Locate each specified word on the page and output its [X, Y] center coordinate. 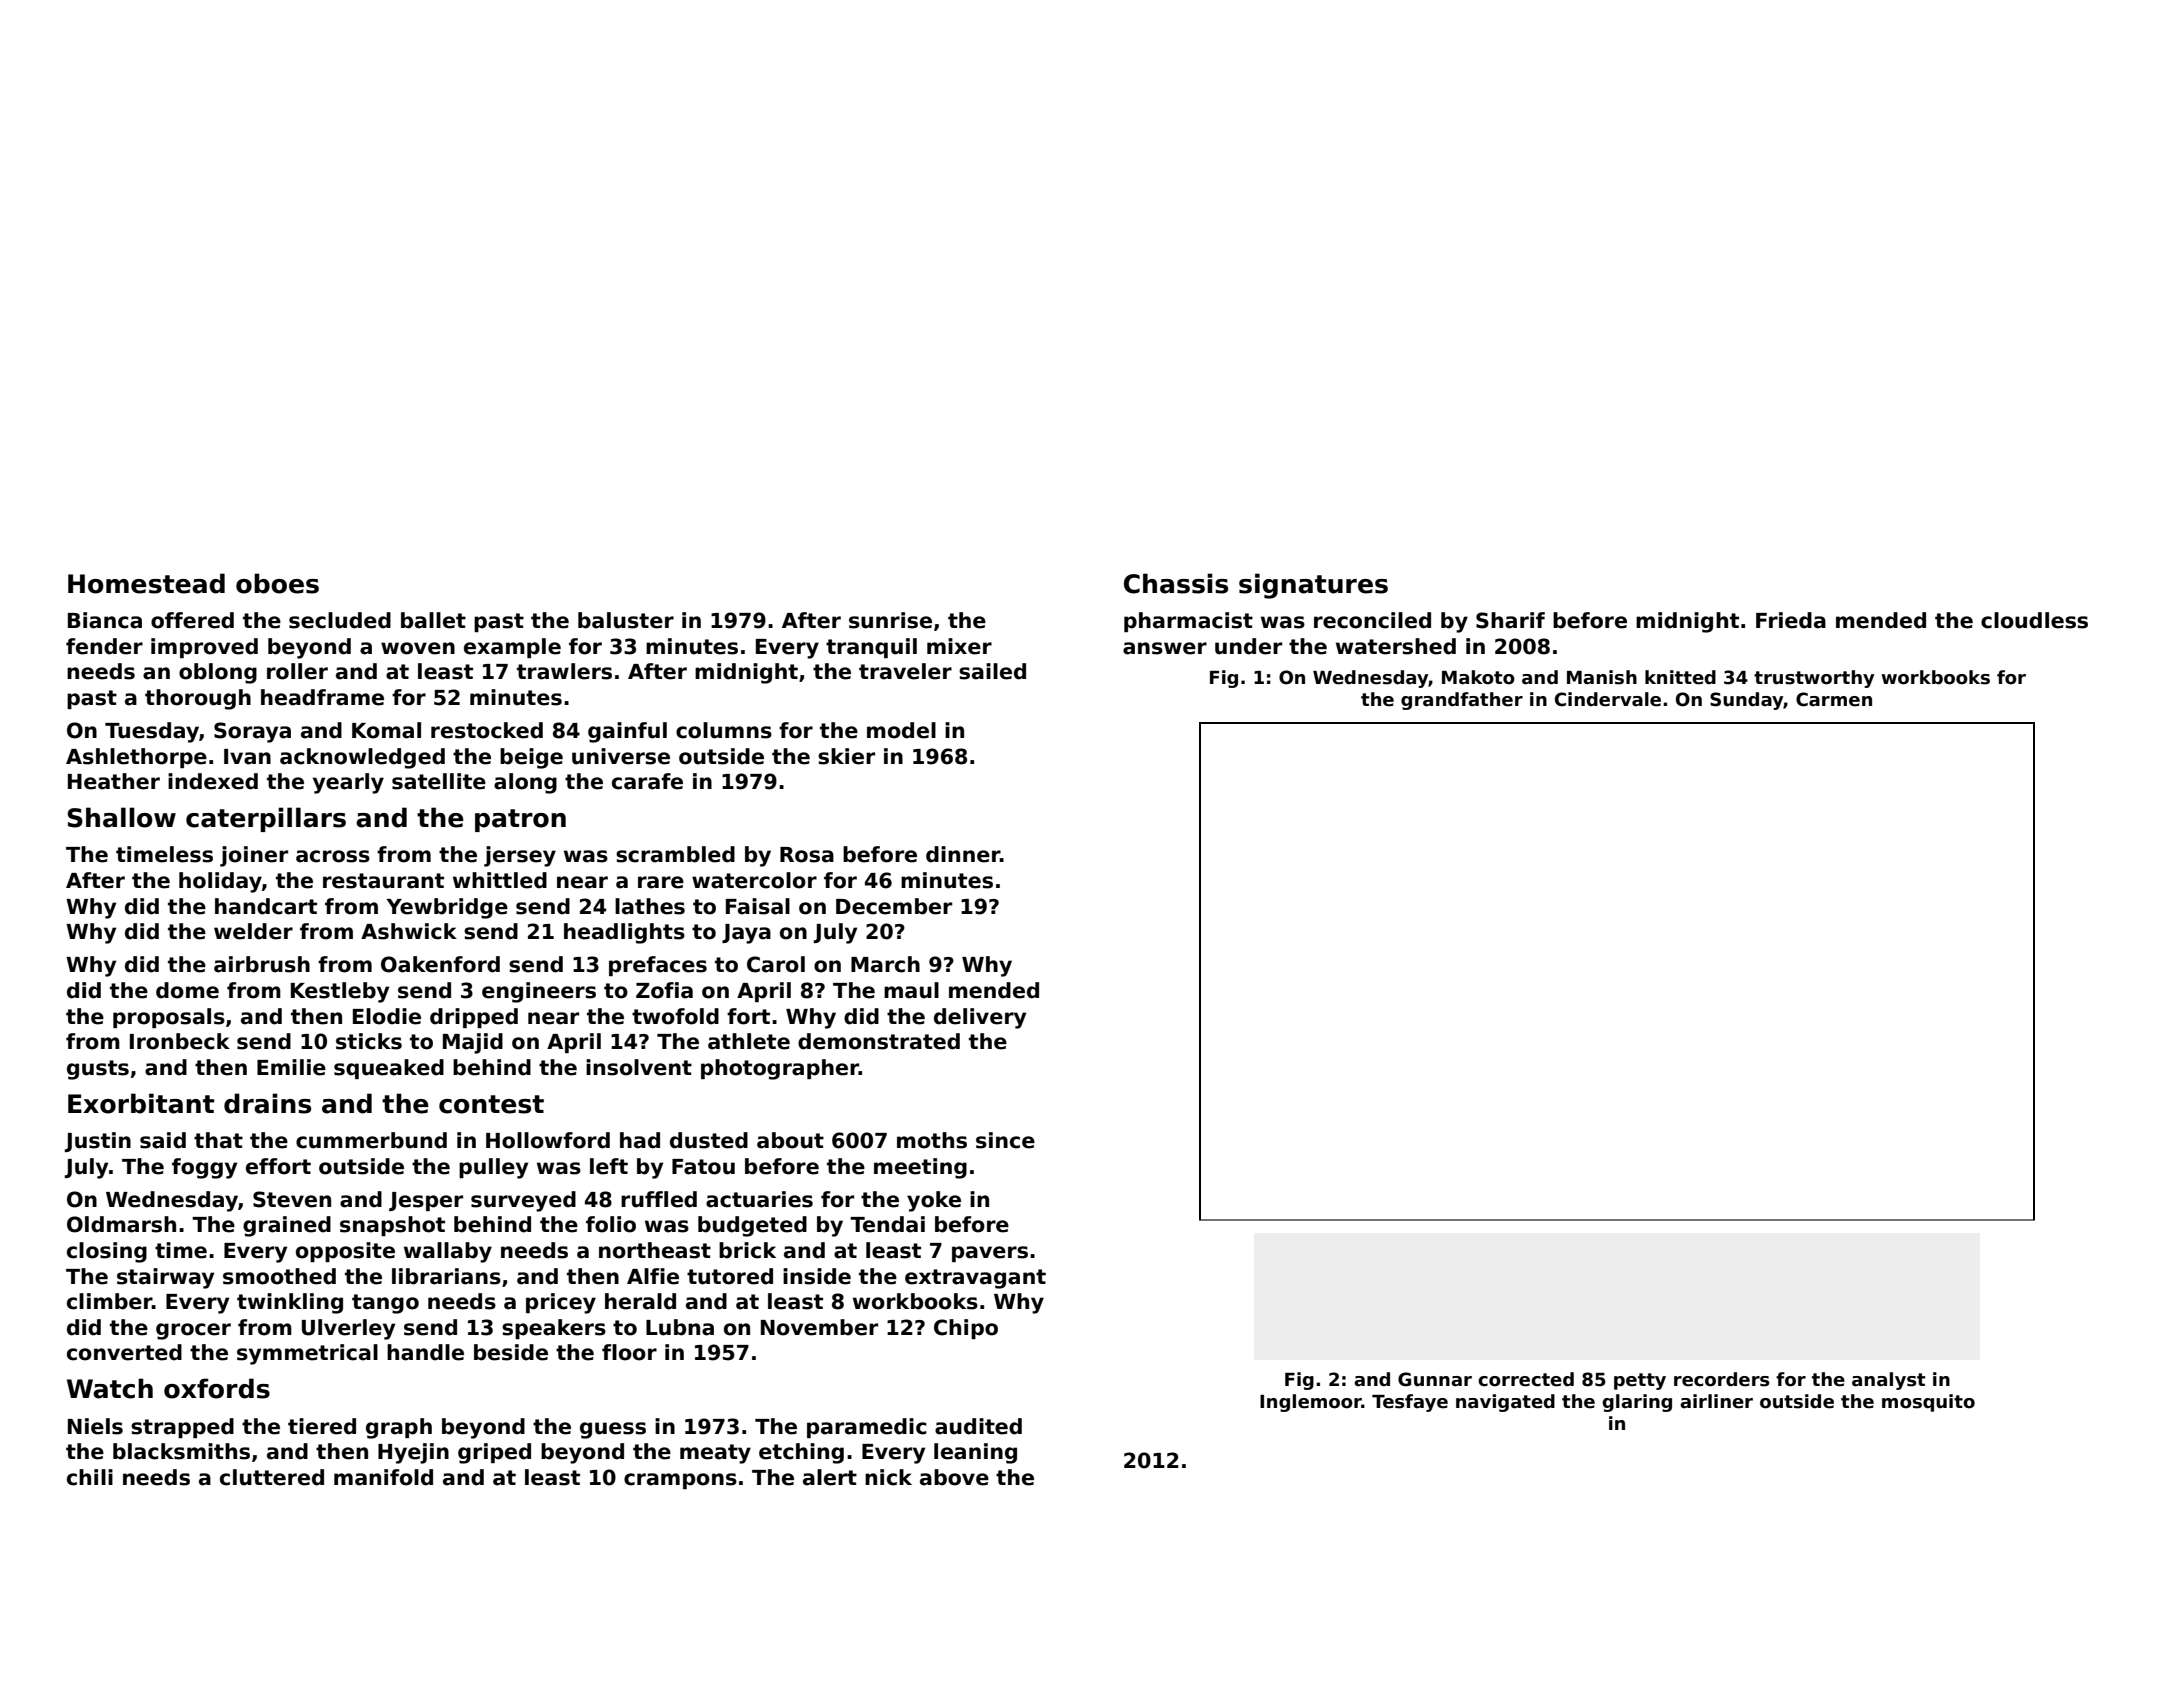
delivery [980, 1018]
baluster [626, 620]
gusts [98, 1070]
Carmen [1834, 699]
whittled [500, 880]
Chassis [1176, 583]
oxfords [217, 1388]
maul [911, 990]
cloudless [2034, 620]
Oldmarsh [121, 1224]
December [894, 906]
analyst [1889, 1381]
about [790, 1140]
